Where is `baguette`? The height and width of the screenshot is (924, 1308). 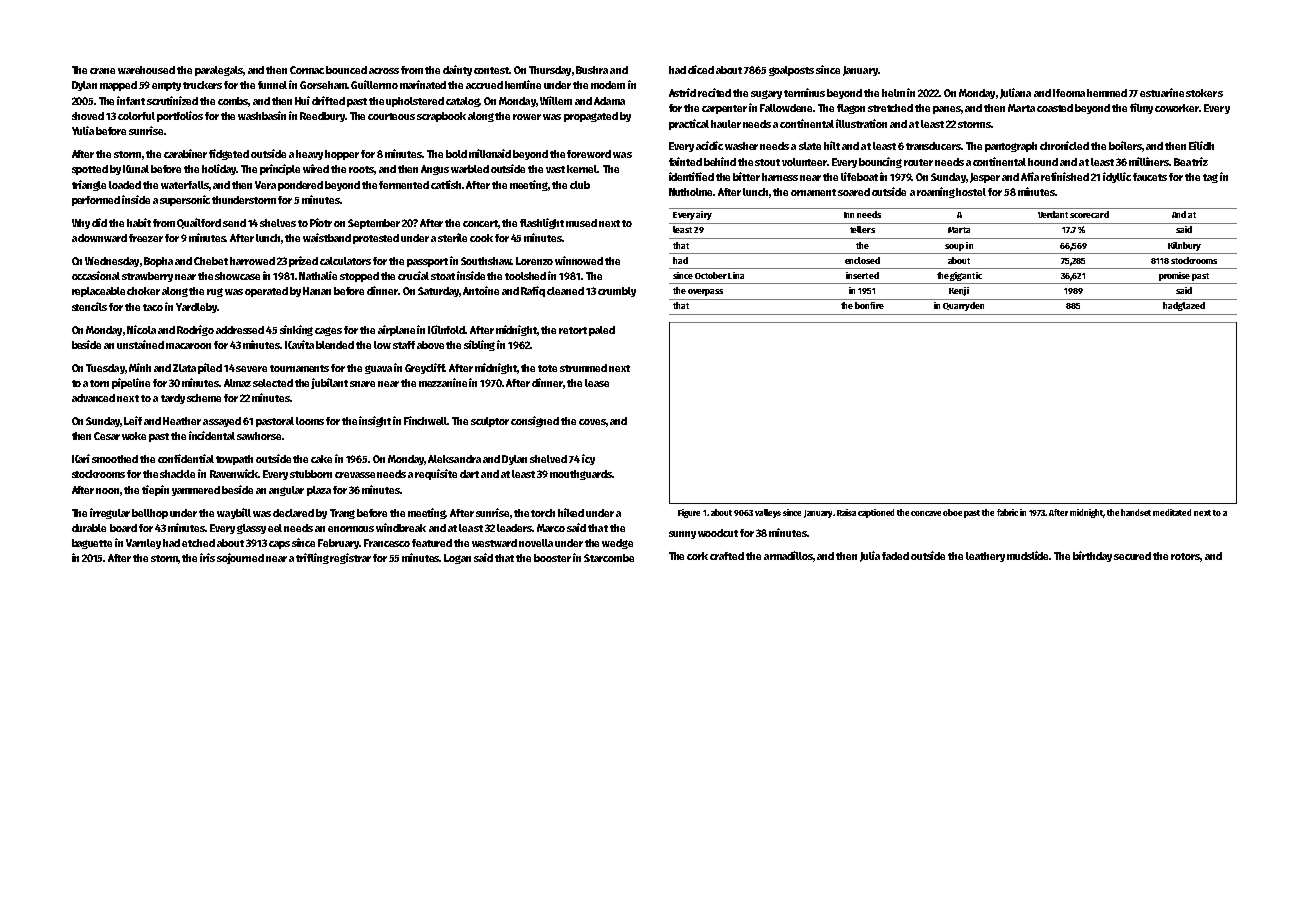 baguette is located at coordinates (92, 544).
